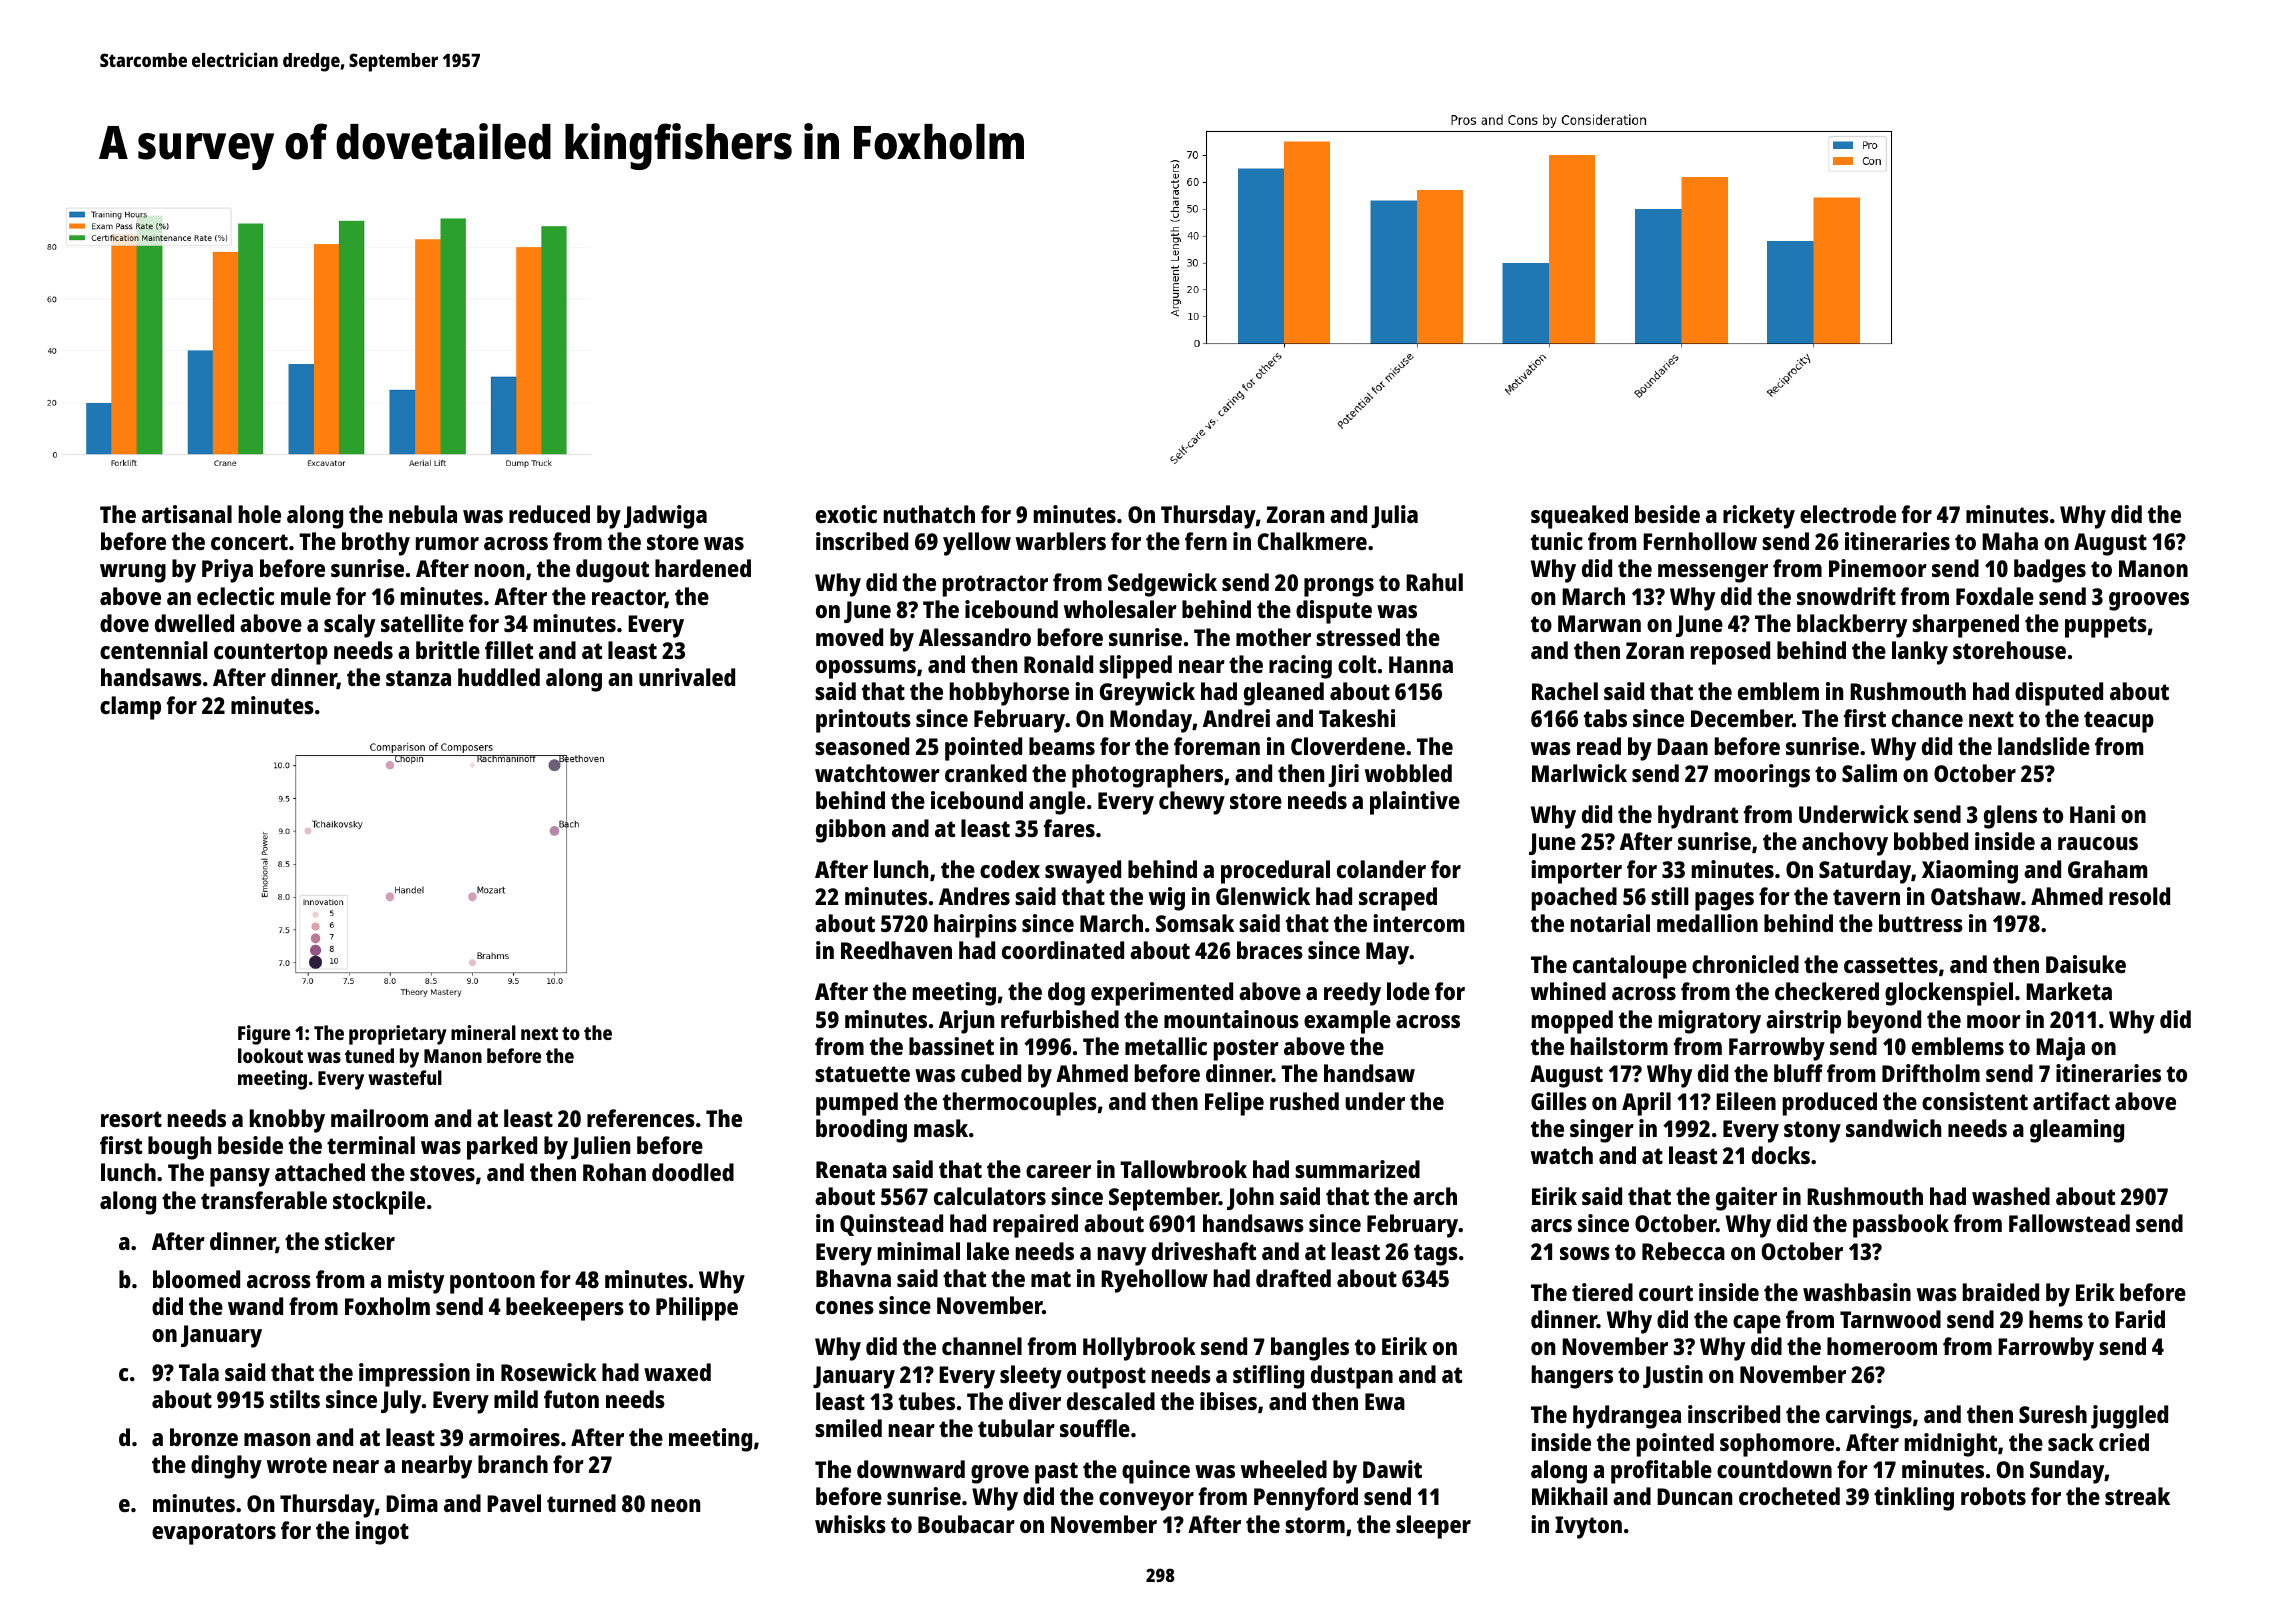 The image size is (2292, 1620). Describe the element at coordinates (1312, 541) in the screenshot. I see `Chalkmere` at that location.
